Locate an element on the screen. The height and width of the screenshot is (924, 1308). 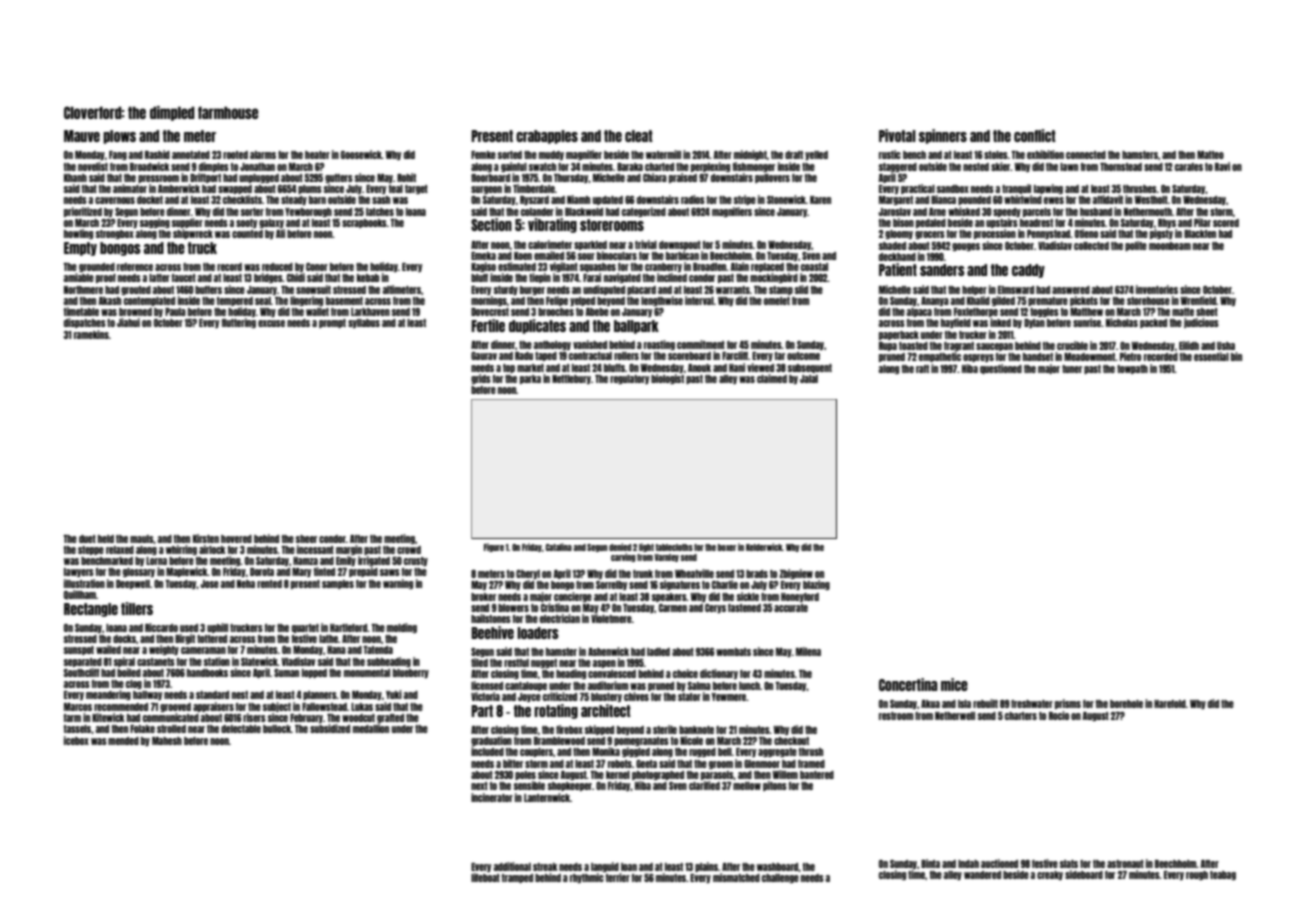
Catalina is located at coordinates (559, 547).
